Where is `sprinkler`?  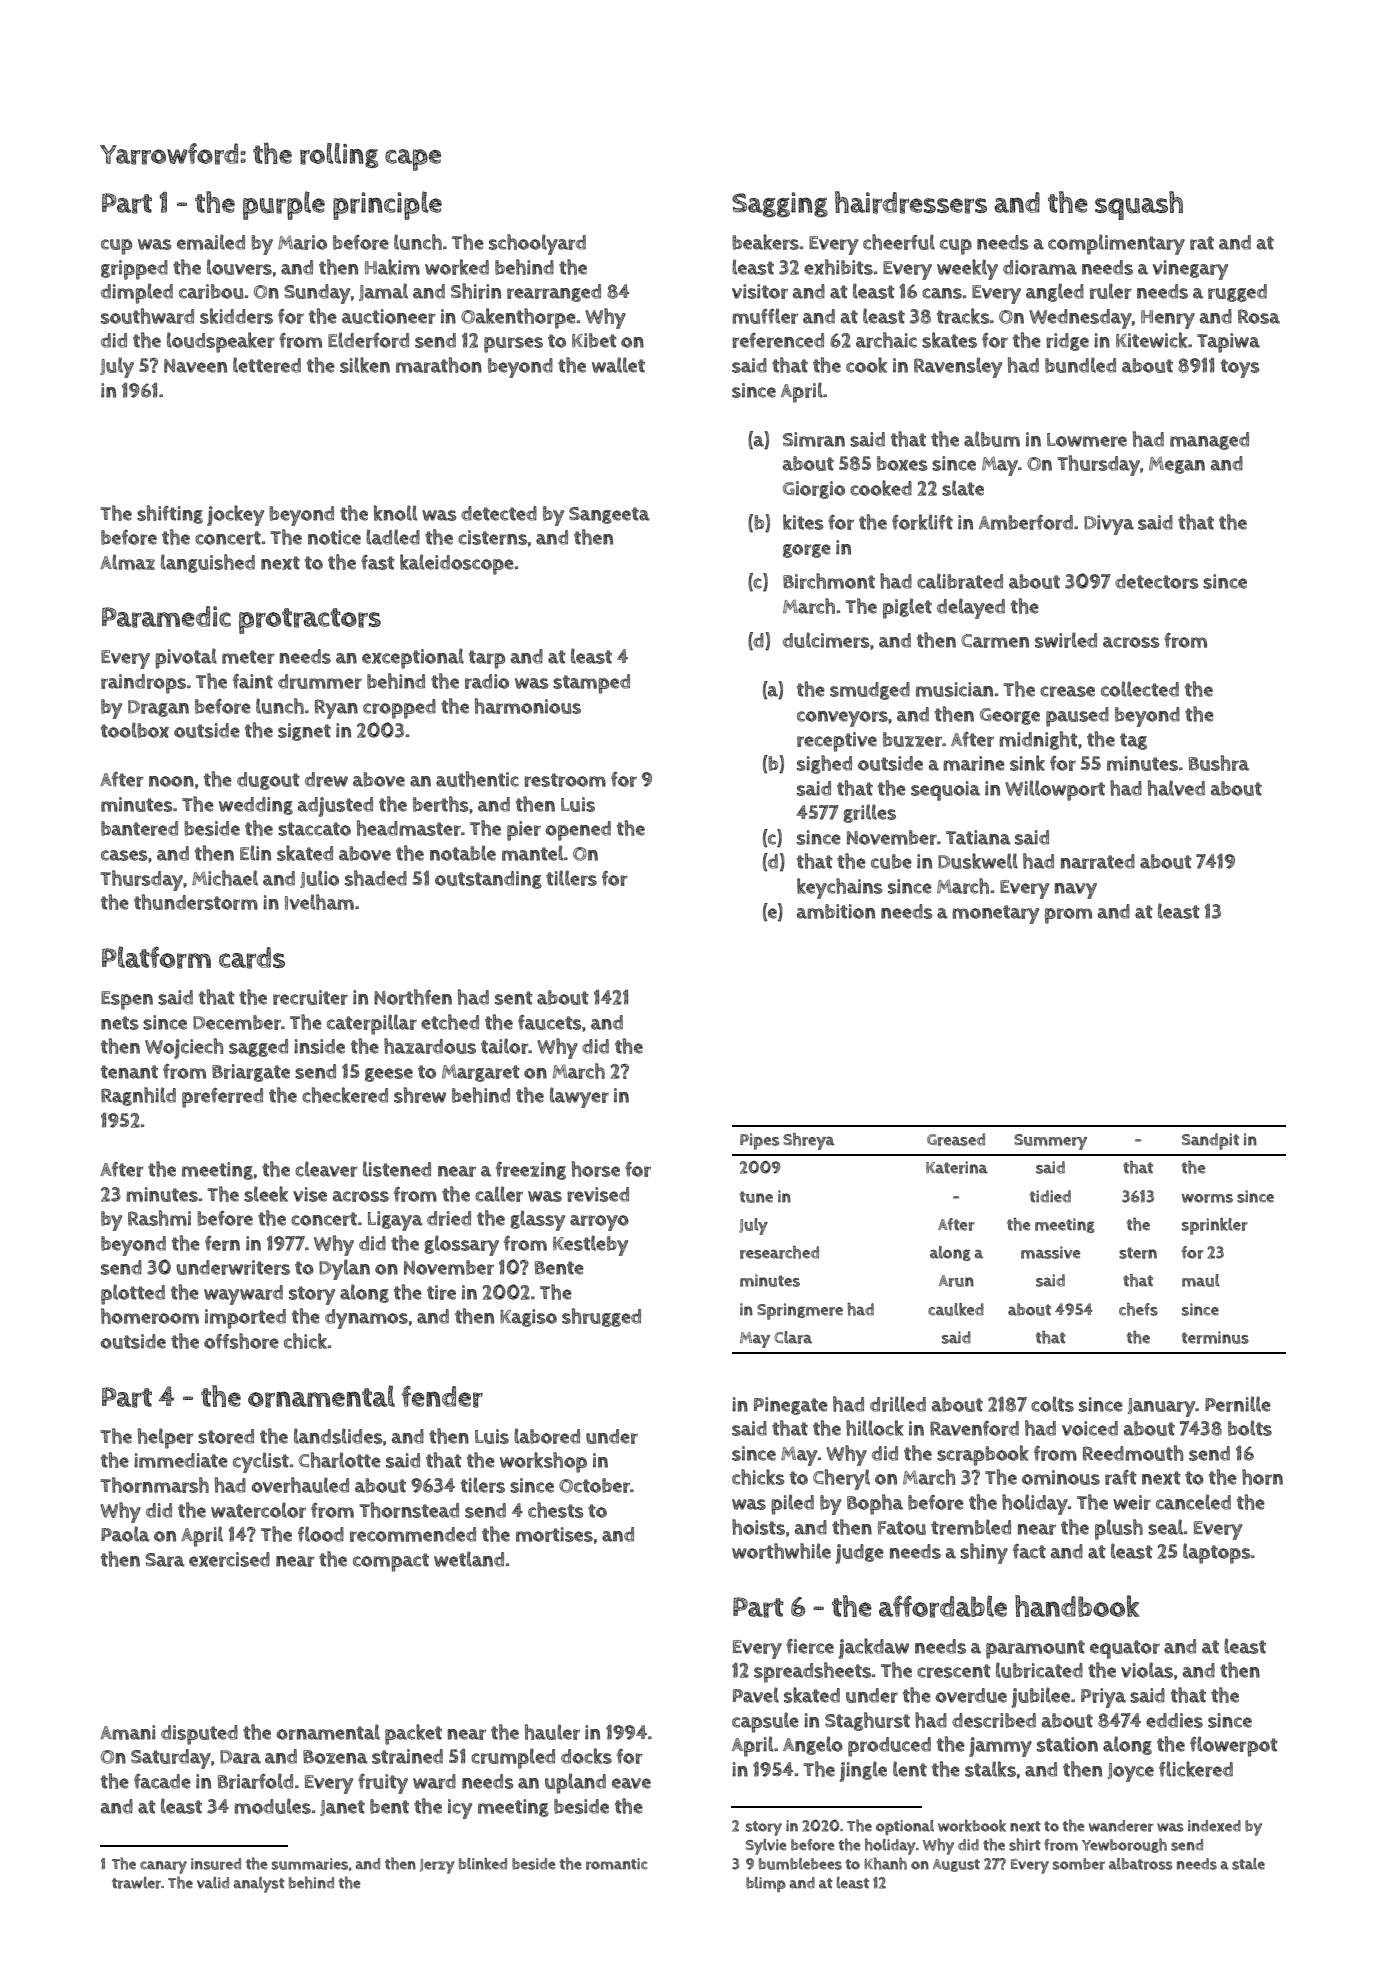 sprinkler is located at coordinates (1215, 1226).
